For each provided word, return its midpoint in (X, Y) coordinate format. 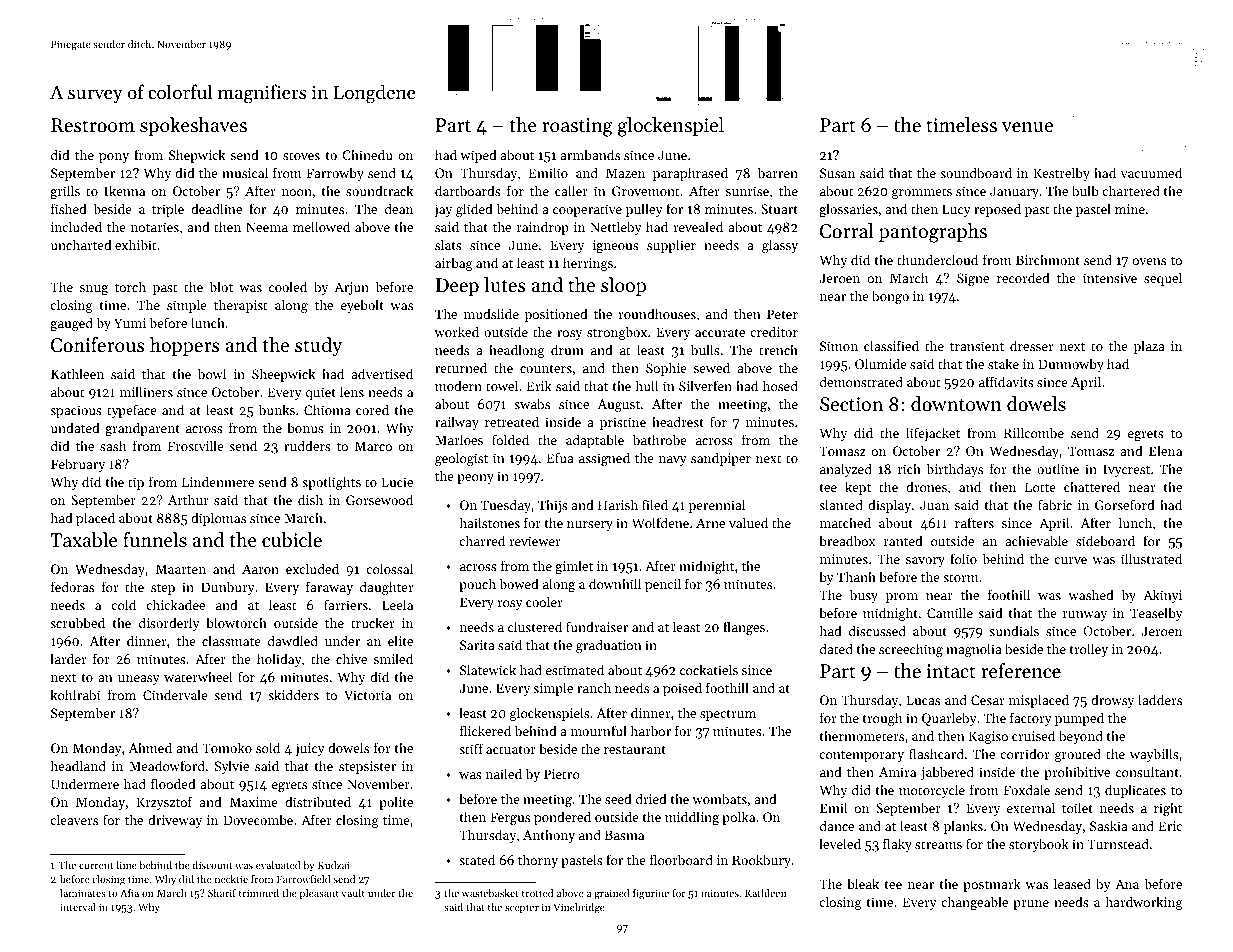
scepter (522, 908)
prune (1031, 905)
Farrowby (335, 174)
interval (78, 907)
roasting (577, 127)
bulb (1085, 190)
